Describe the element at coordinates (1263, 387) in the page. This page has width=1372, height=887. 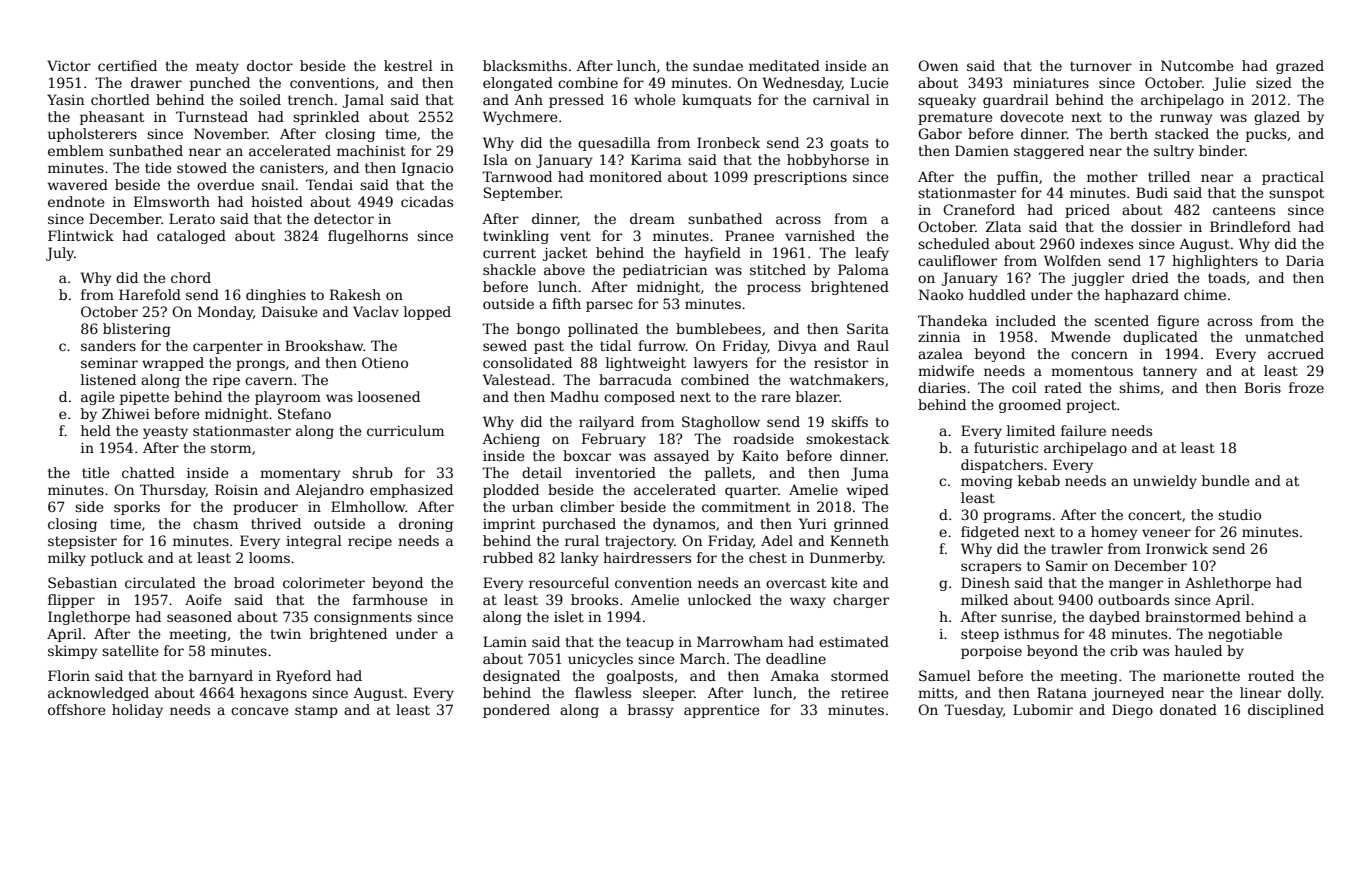
I see `Boris` at that location.
